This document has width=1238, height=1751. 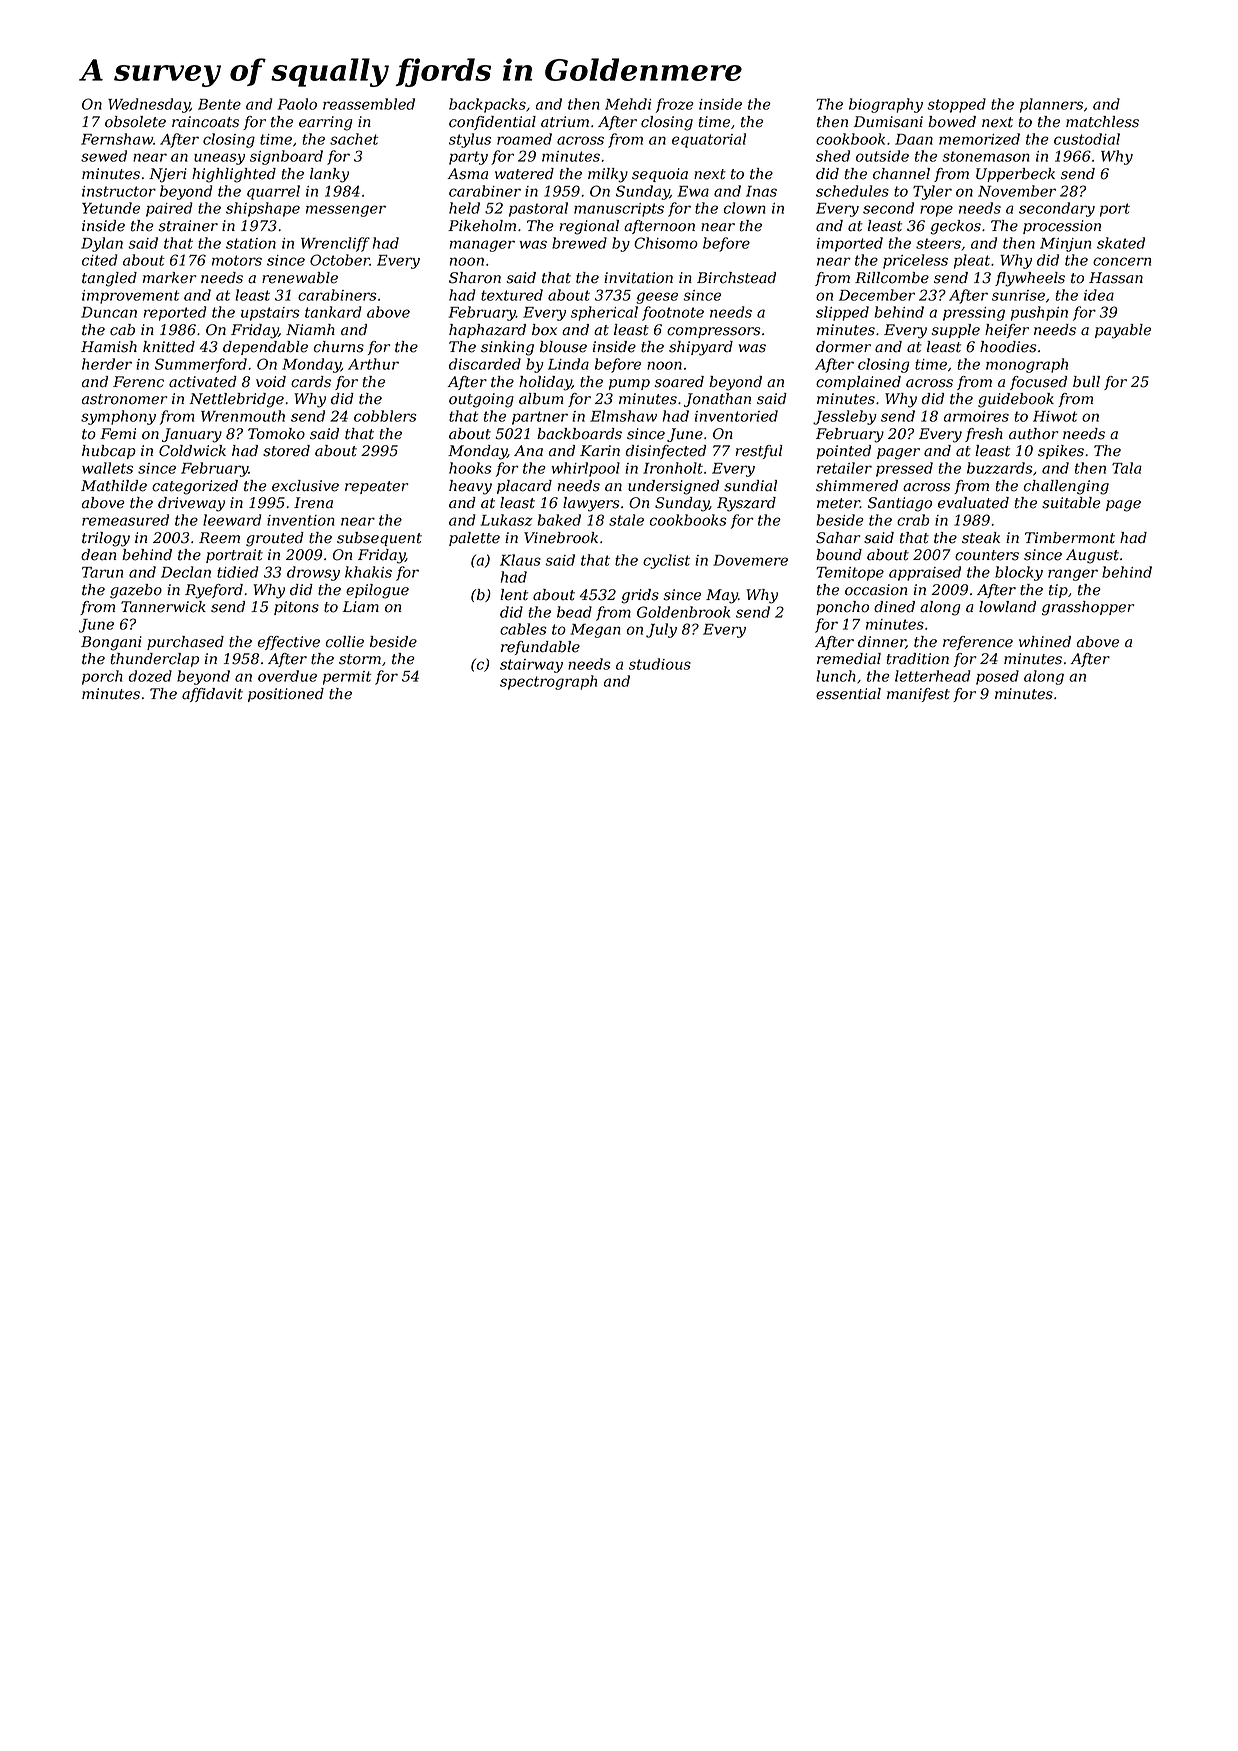 What do you see at coordinates (956, 105) in the document?
I see `stopped` at bounding box center [956, 105].
